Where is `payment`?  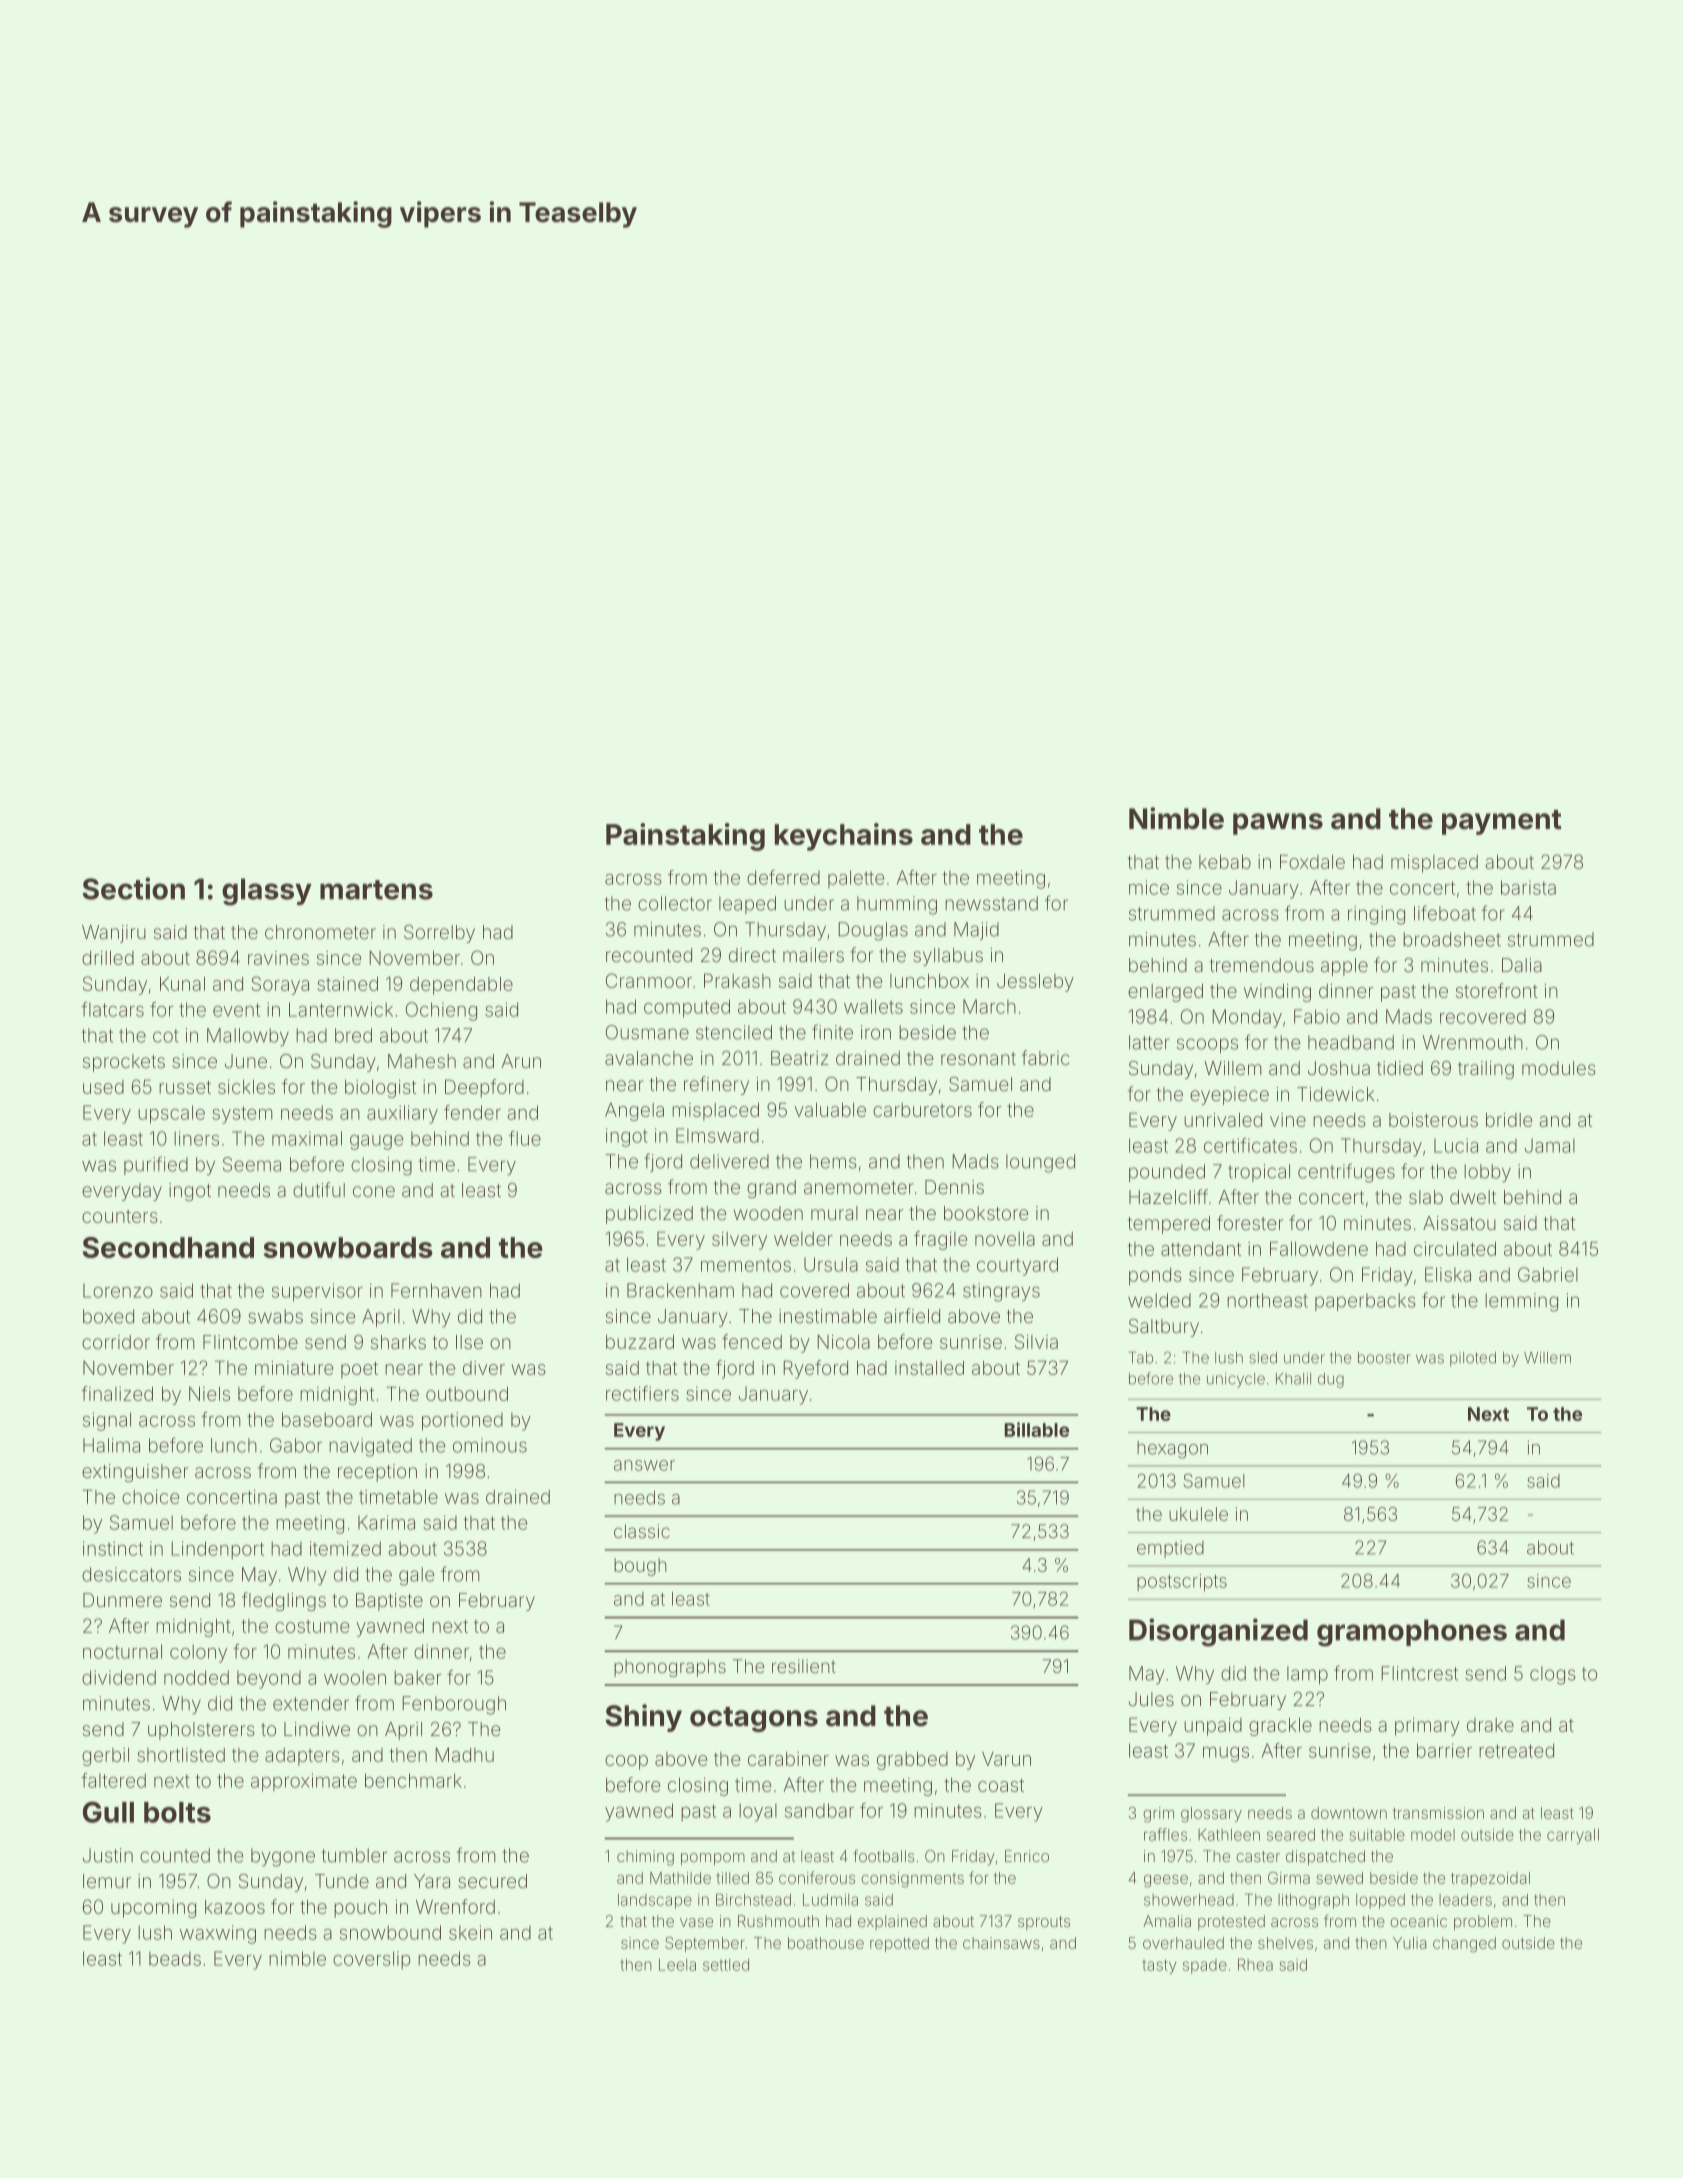
payment is located at coordinates (1502, 822).
